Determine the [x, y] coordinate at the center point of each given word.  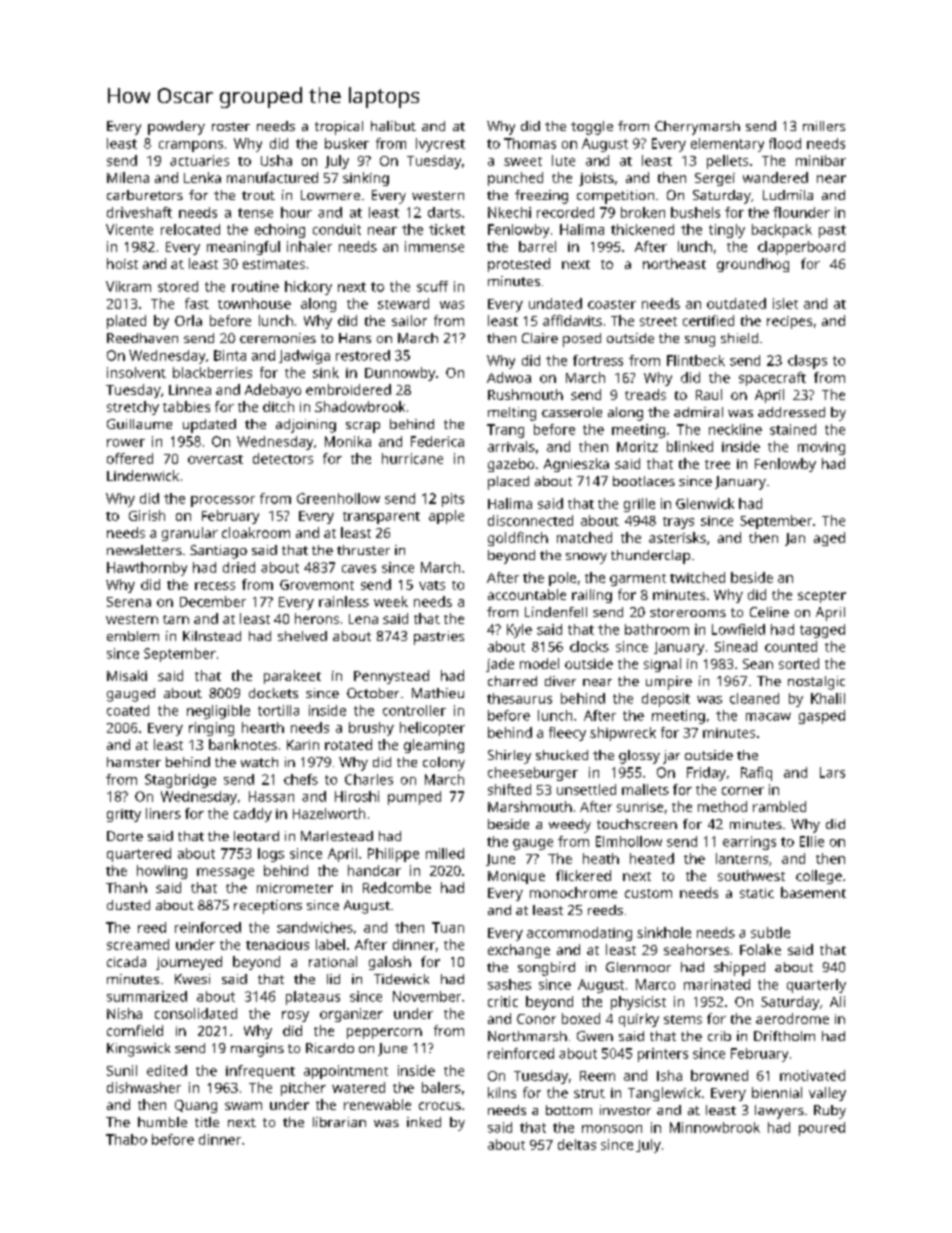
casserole [572, 412]
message [225, 873]
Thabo [126, 1139]
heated [652, 858]
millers [824, 126]
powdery [176, 128]
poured [822, 1129]
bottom [569, 1110]
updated [209, 426]
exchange [519, 951]
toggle [592, 128]
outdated [736, 303]
